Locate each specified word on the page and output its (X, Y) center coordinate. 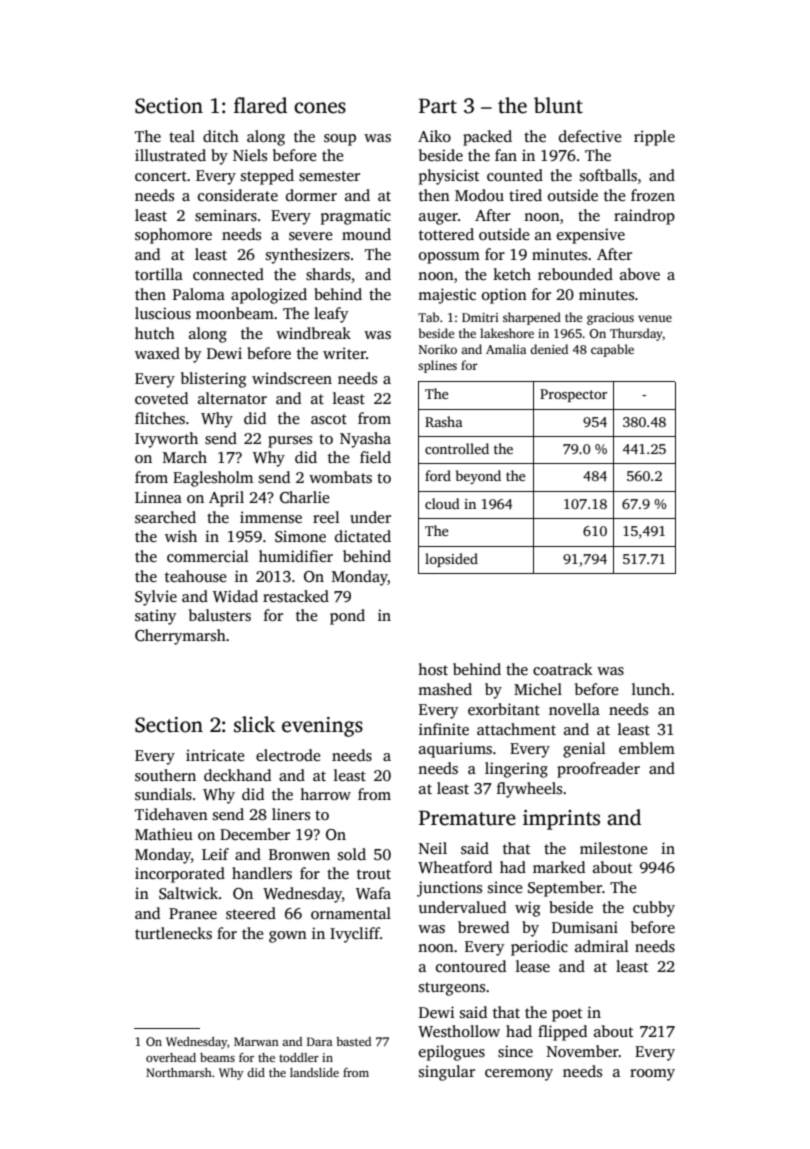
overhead (171, 1057)
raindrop (644, 217)
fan (506, 155)
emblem (647, 748)
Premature (467, 818)
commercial (208, 556)
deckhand (237, 775)
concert (161, 176)
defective (590, 136)
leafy (331, 315)
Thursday (636, 334)
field (375, 457)
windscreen (292, 378)
